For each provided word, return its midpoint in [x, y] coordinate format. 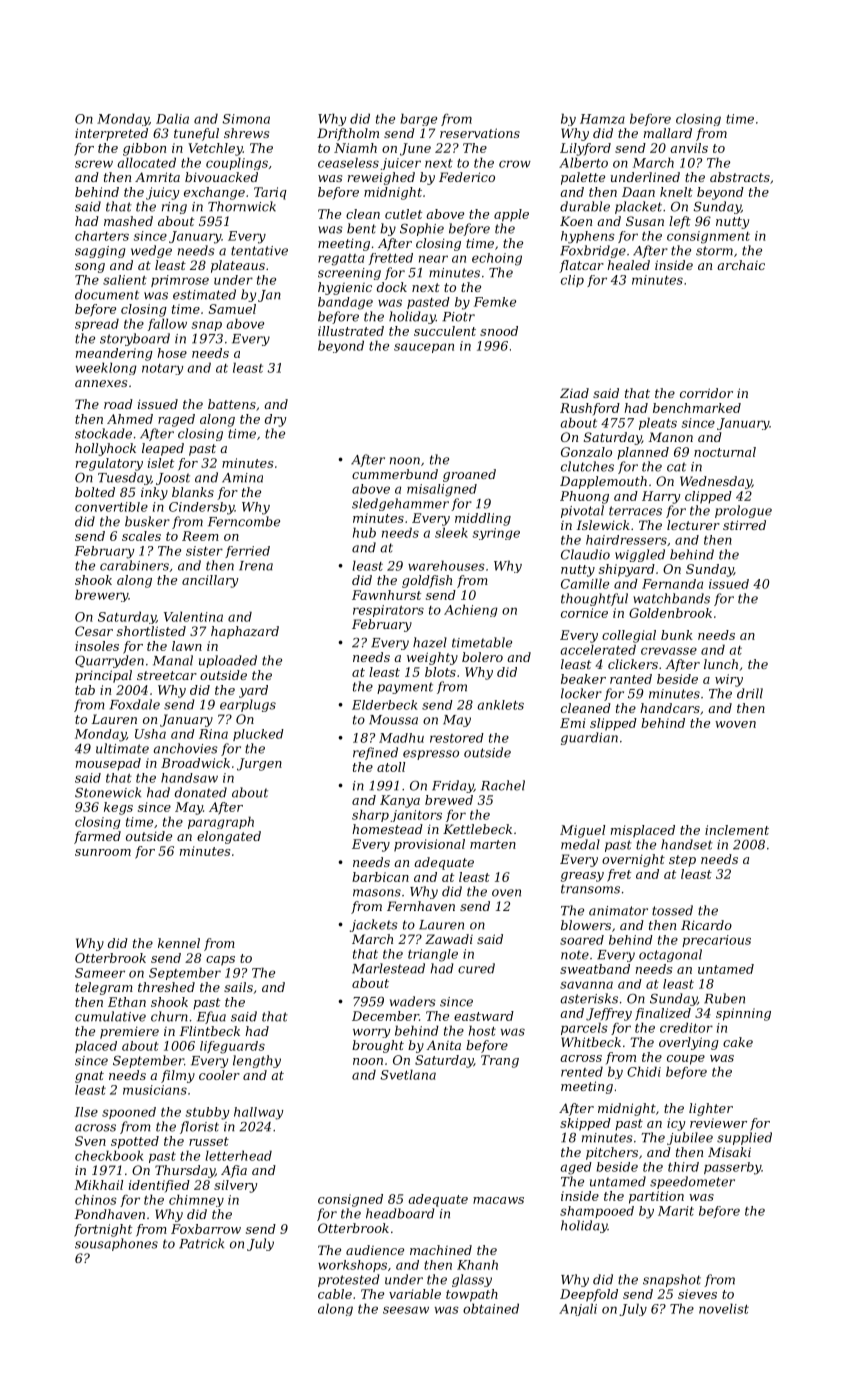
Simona [246, 119]
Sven [90, 1141]
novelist [724, 1308]
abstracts [740, 177]
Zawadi [449, 939]
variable [415, 1294]
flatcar [581, 266]
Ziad [574, 393]
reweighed [381, 178]
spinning [743, 1014]
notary [163, 369]
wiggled [640, 555]
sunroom [103, 852]
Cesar [94, 631]
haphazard [245, 632]
